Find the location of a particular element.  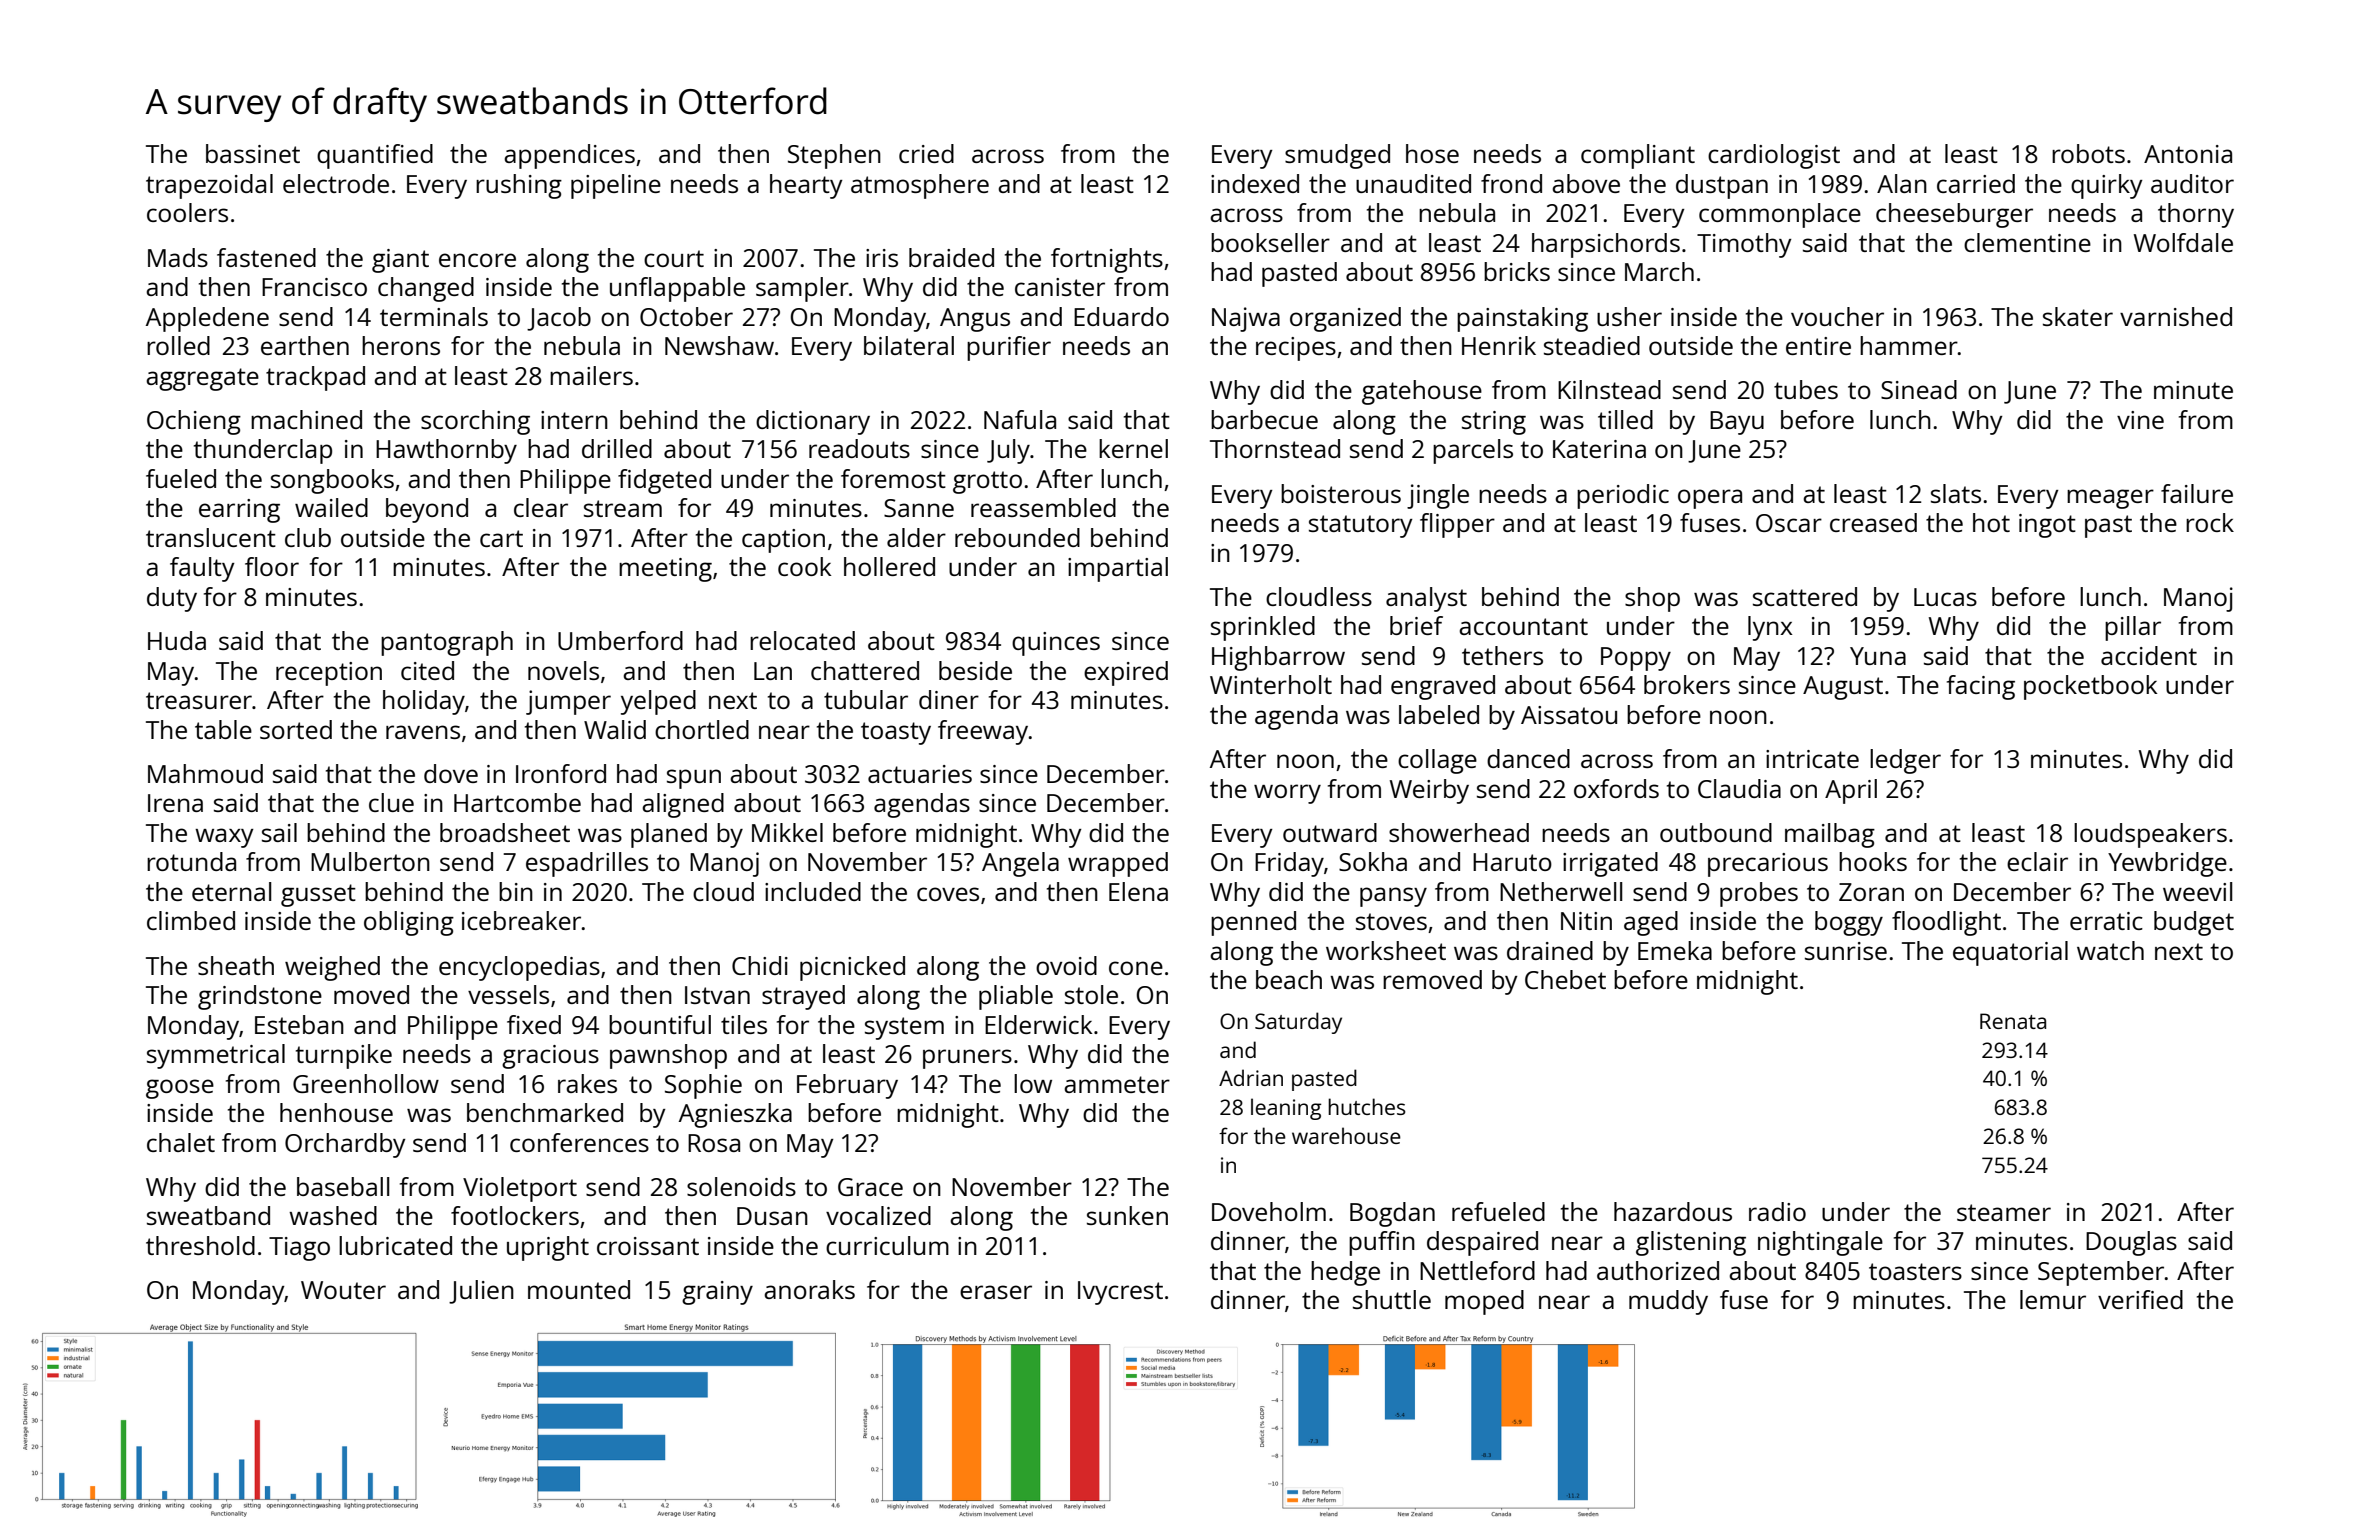

Hawthornby is located at coordinates (446, 451).
